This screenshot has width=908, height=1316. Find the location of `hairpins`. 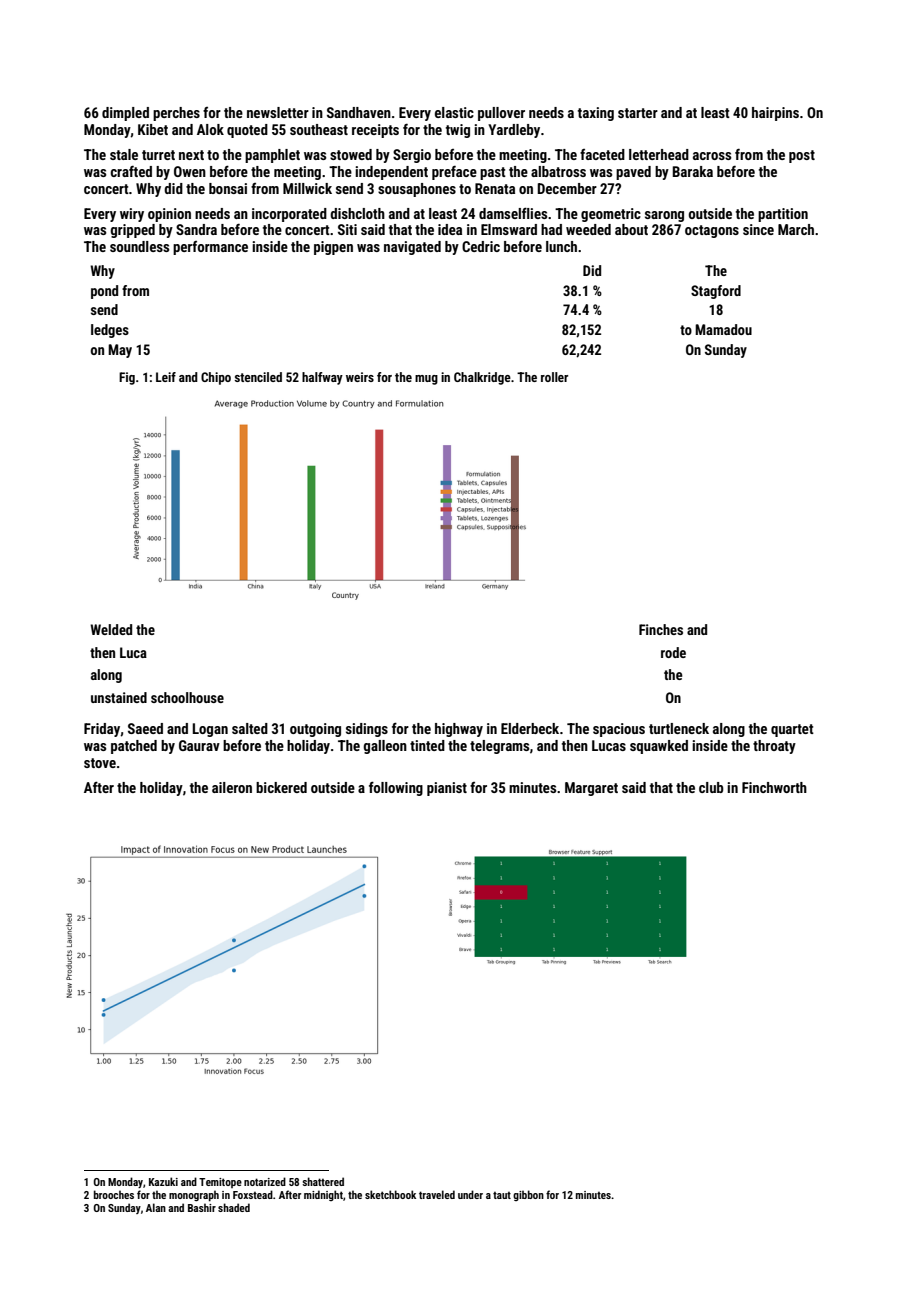

hairpins is located at coordinates (775, 114).
